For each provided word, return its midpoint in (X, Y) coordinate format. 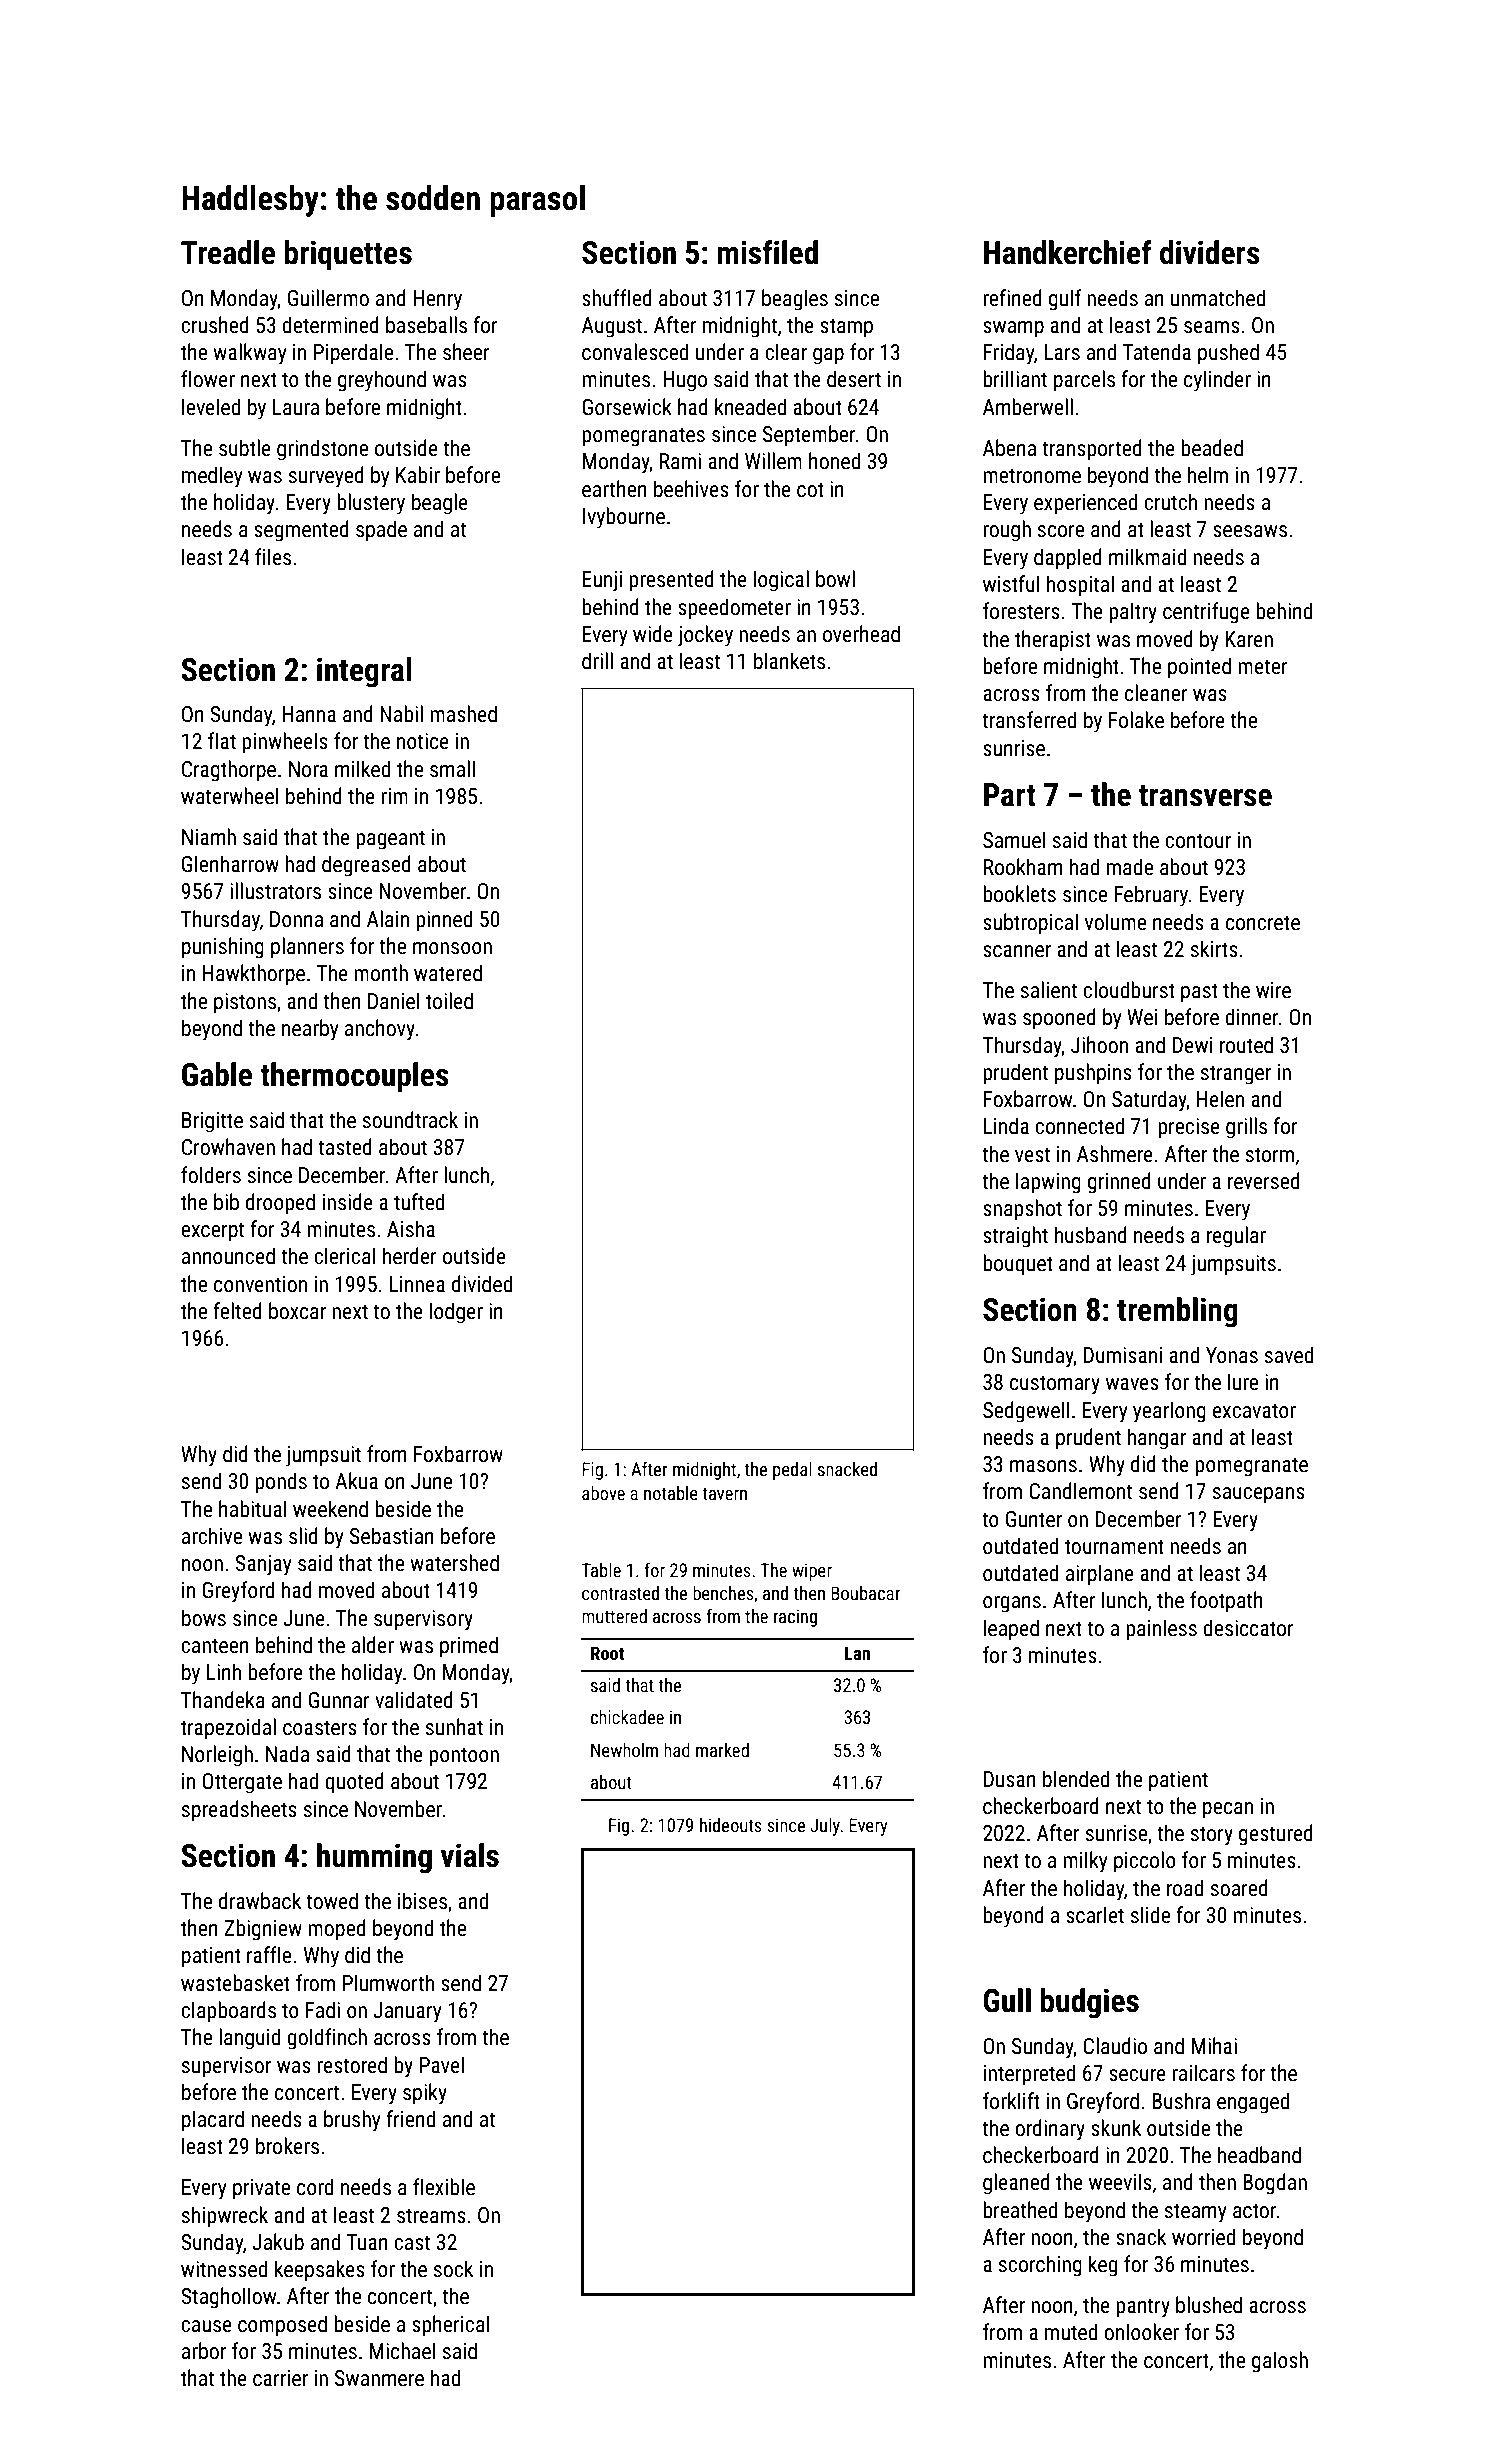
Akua (356, 1481)
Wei (1142, 1017)
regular (1236, 1237)
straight (1015, 1237)
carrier (280, 2378)
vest (1032, 1155)
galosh (1280, 2362)
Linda (1006, 1125)
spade (381, 531)
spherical (450, 2326)
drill (597, 660)
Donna (296, 919)
